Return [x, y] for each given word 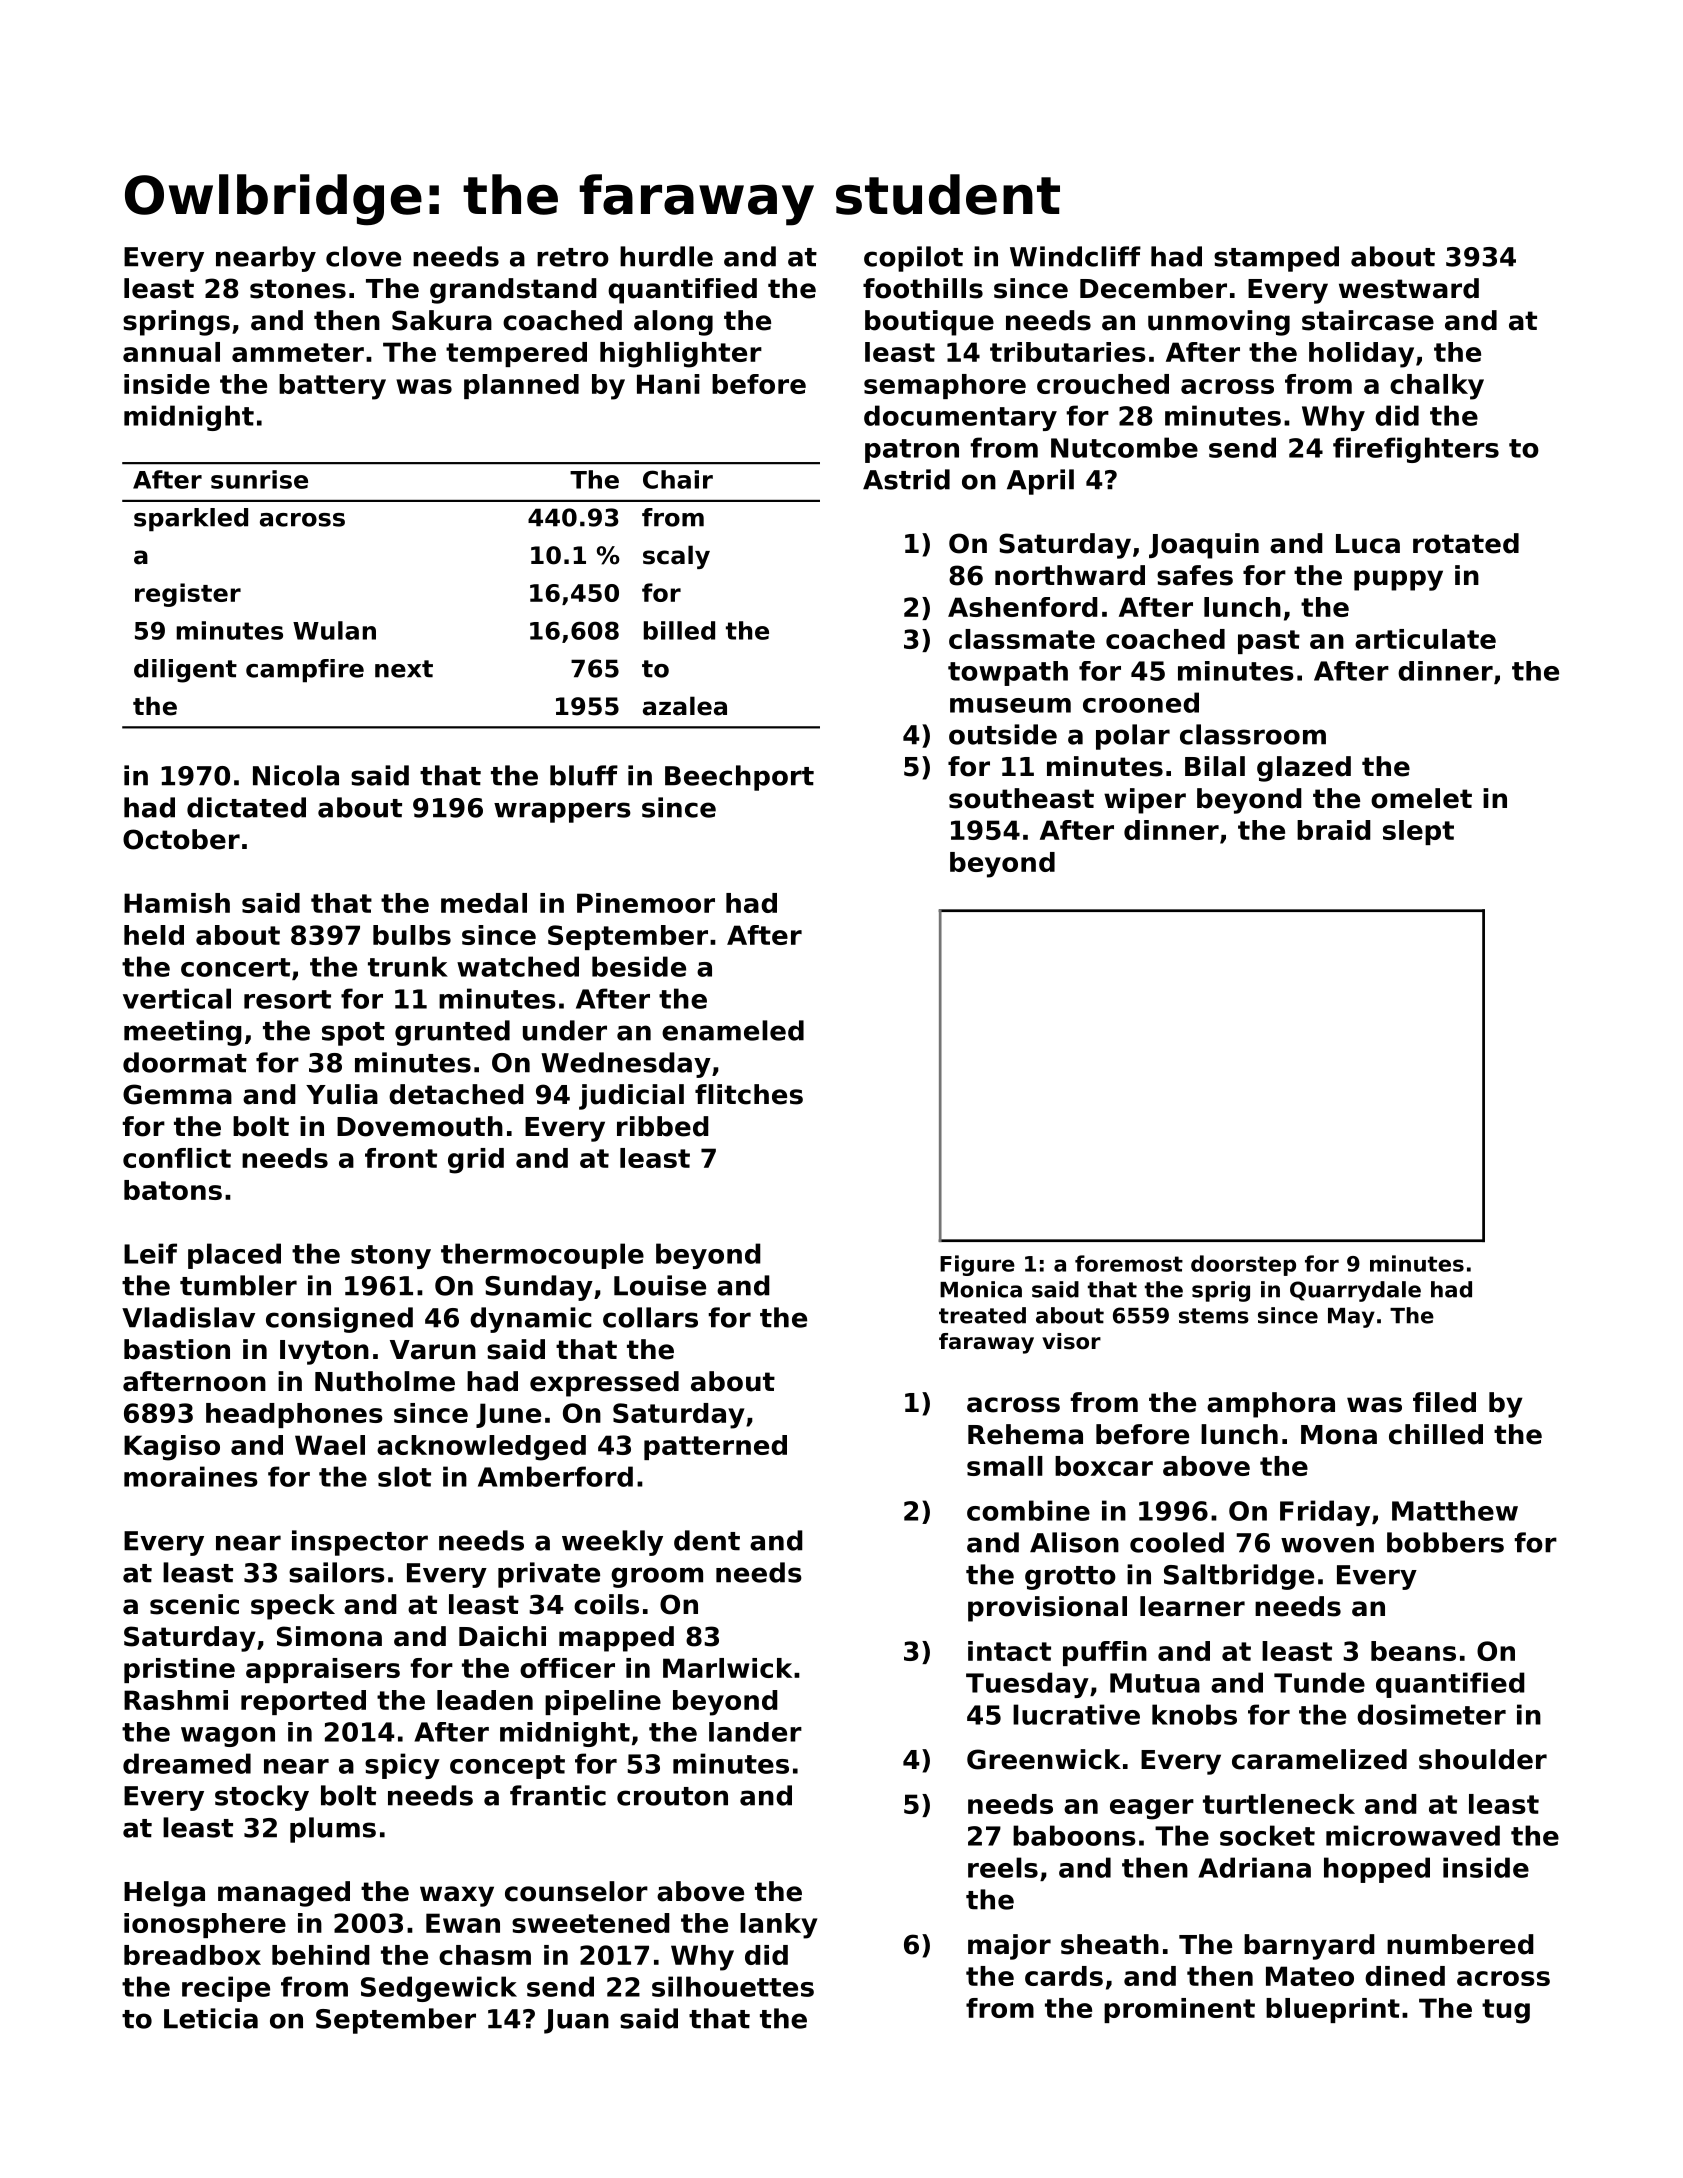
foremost [1129, 1263]
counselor [576, 1891]
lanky [778, 1926]
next [404, 669]
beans [1413, 1651]
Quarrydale [1355, 1291]
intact [1009, 1651]
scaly [676, 557]
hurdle [666, 256]
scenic [194, 1604]
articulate [1425, 639]
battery [332, 387]
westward [1409, 288]
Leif [150, 1253]
